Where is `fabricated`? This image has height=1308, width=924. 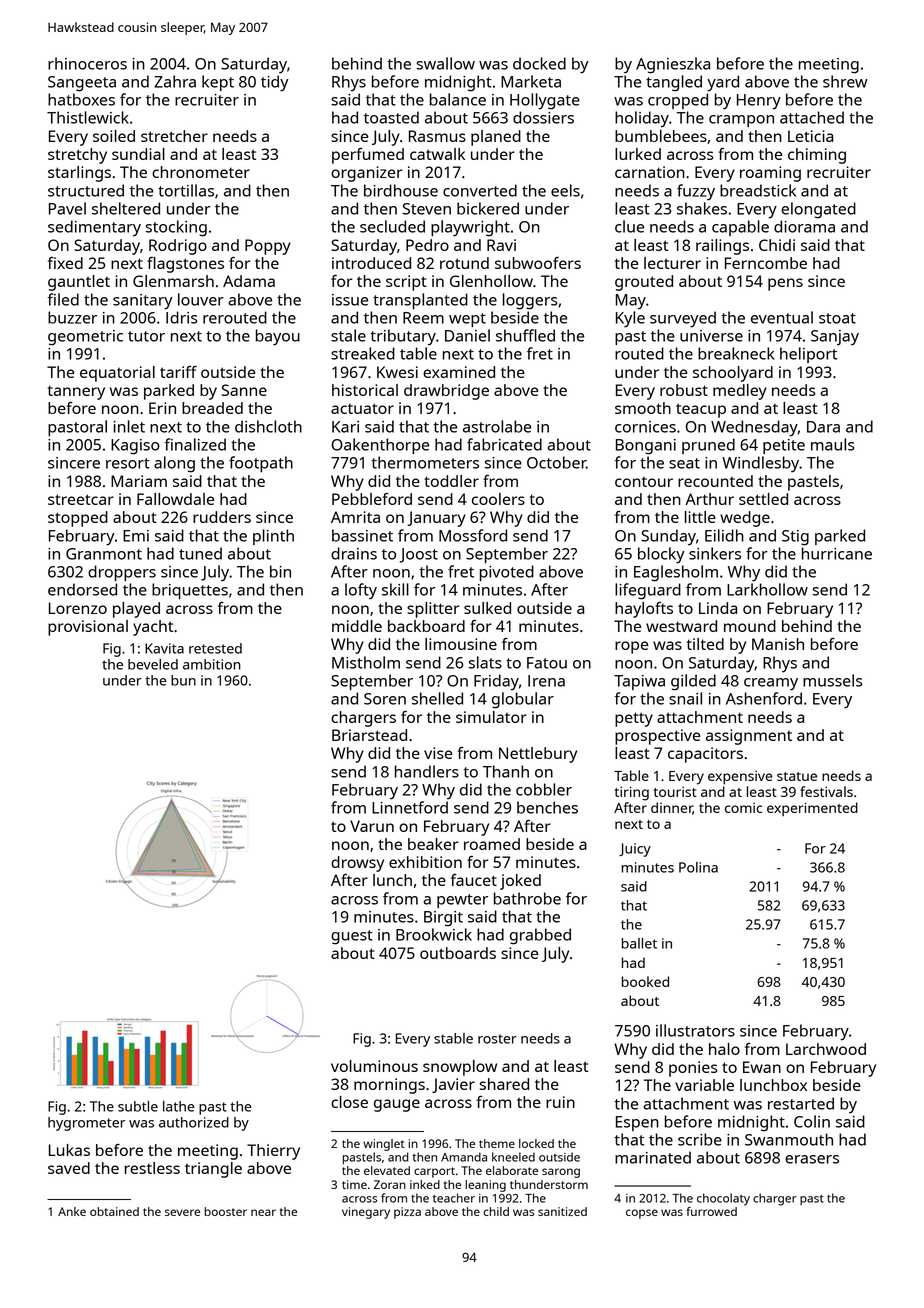
fabricated is located at coordinates (504, 444).
